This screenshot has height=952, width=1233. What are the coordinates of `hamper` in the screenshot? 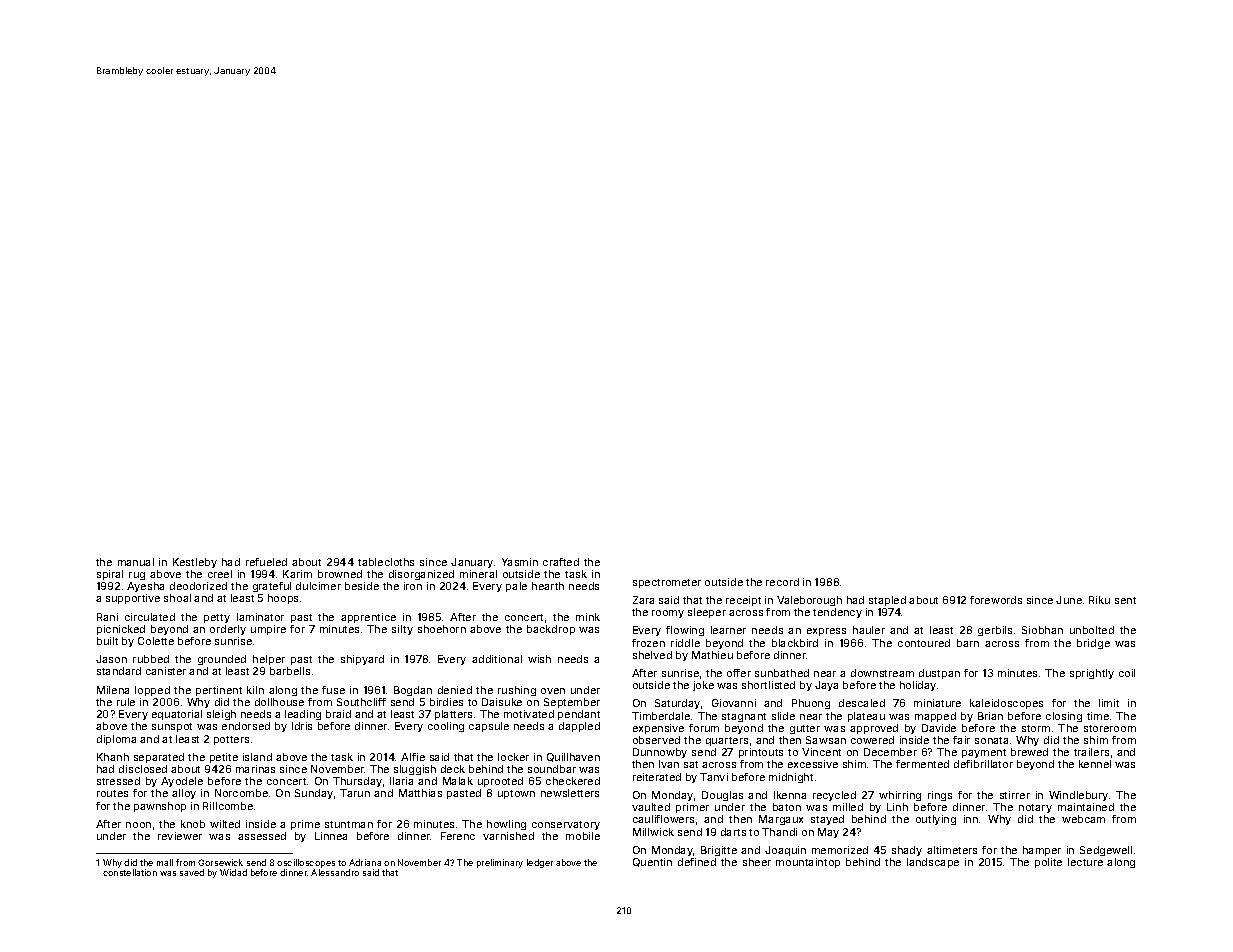 It's located at (1042, 851).
